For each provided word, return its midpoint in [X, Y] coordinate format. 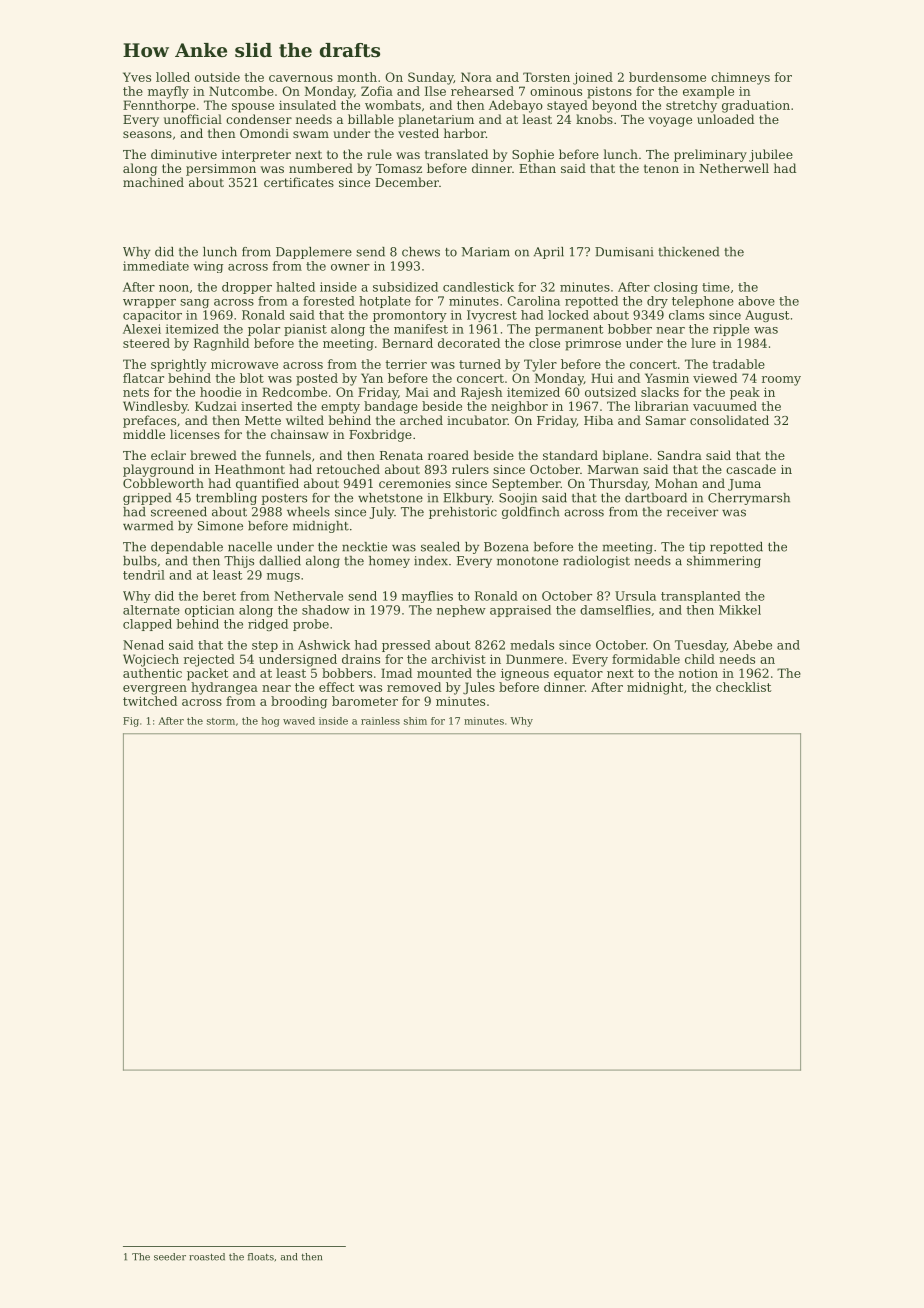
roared [448, 455]
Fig [131, 722]
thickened [688, 252]
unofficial [193, 119]
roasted [207, 1257]
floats [261, 1257]
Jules [479, 688]
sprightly [179, 365]
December [407, 182]
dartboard [656, 498]
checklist [743, 687]
